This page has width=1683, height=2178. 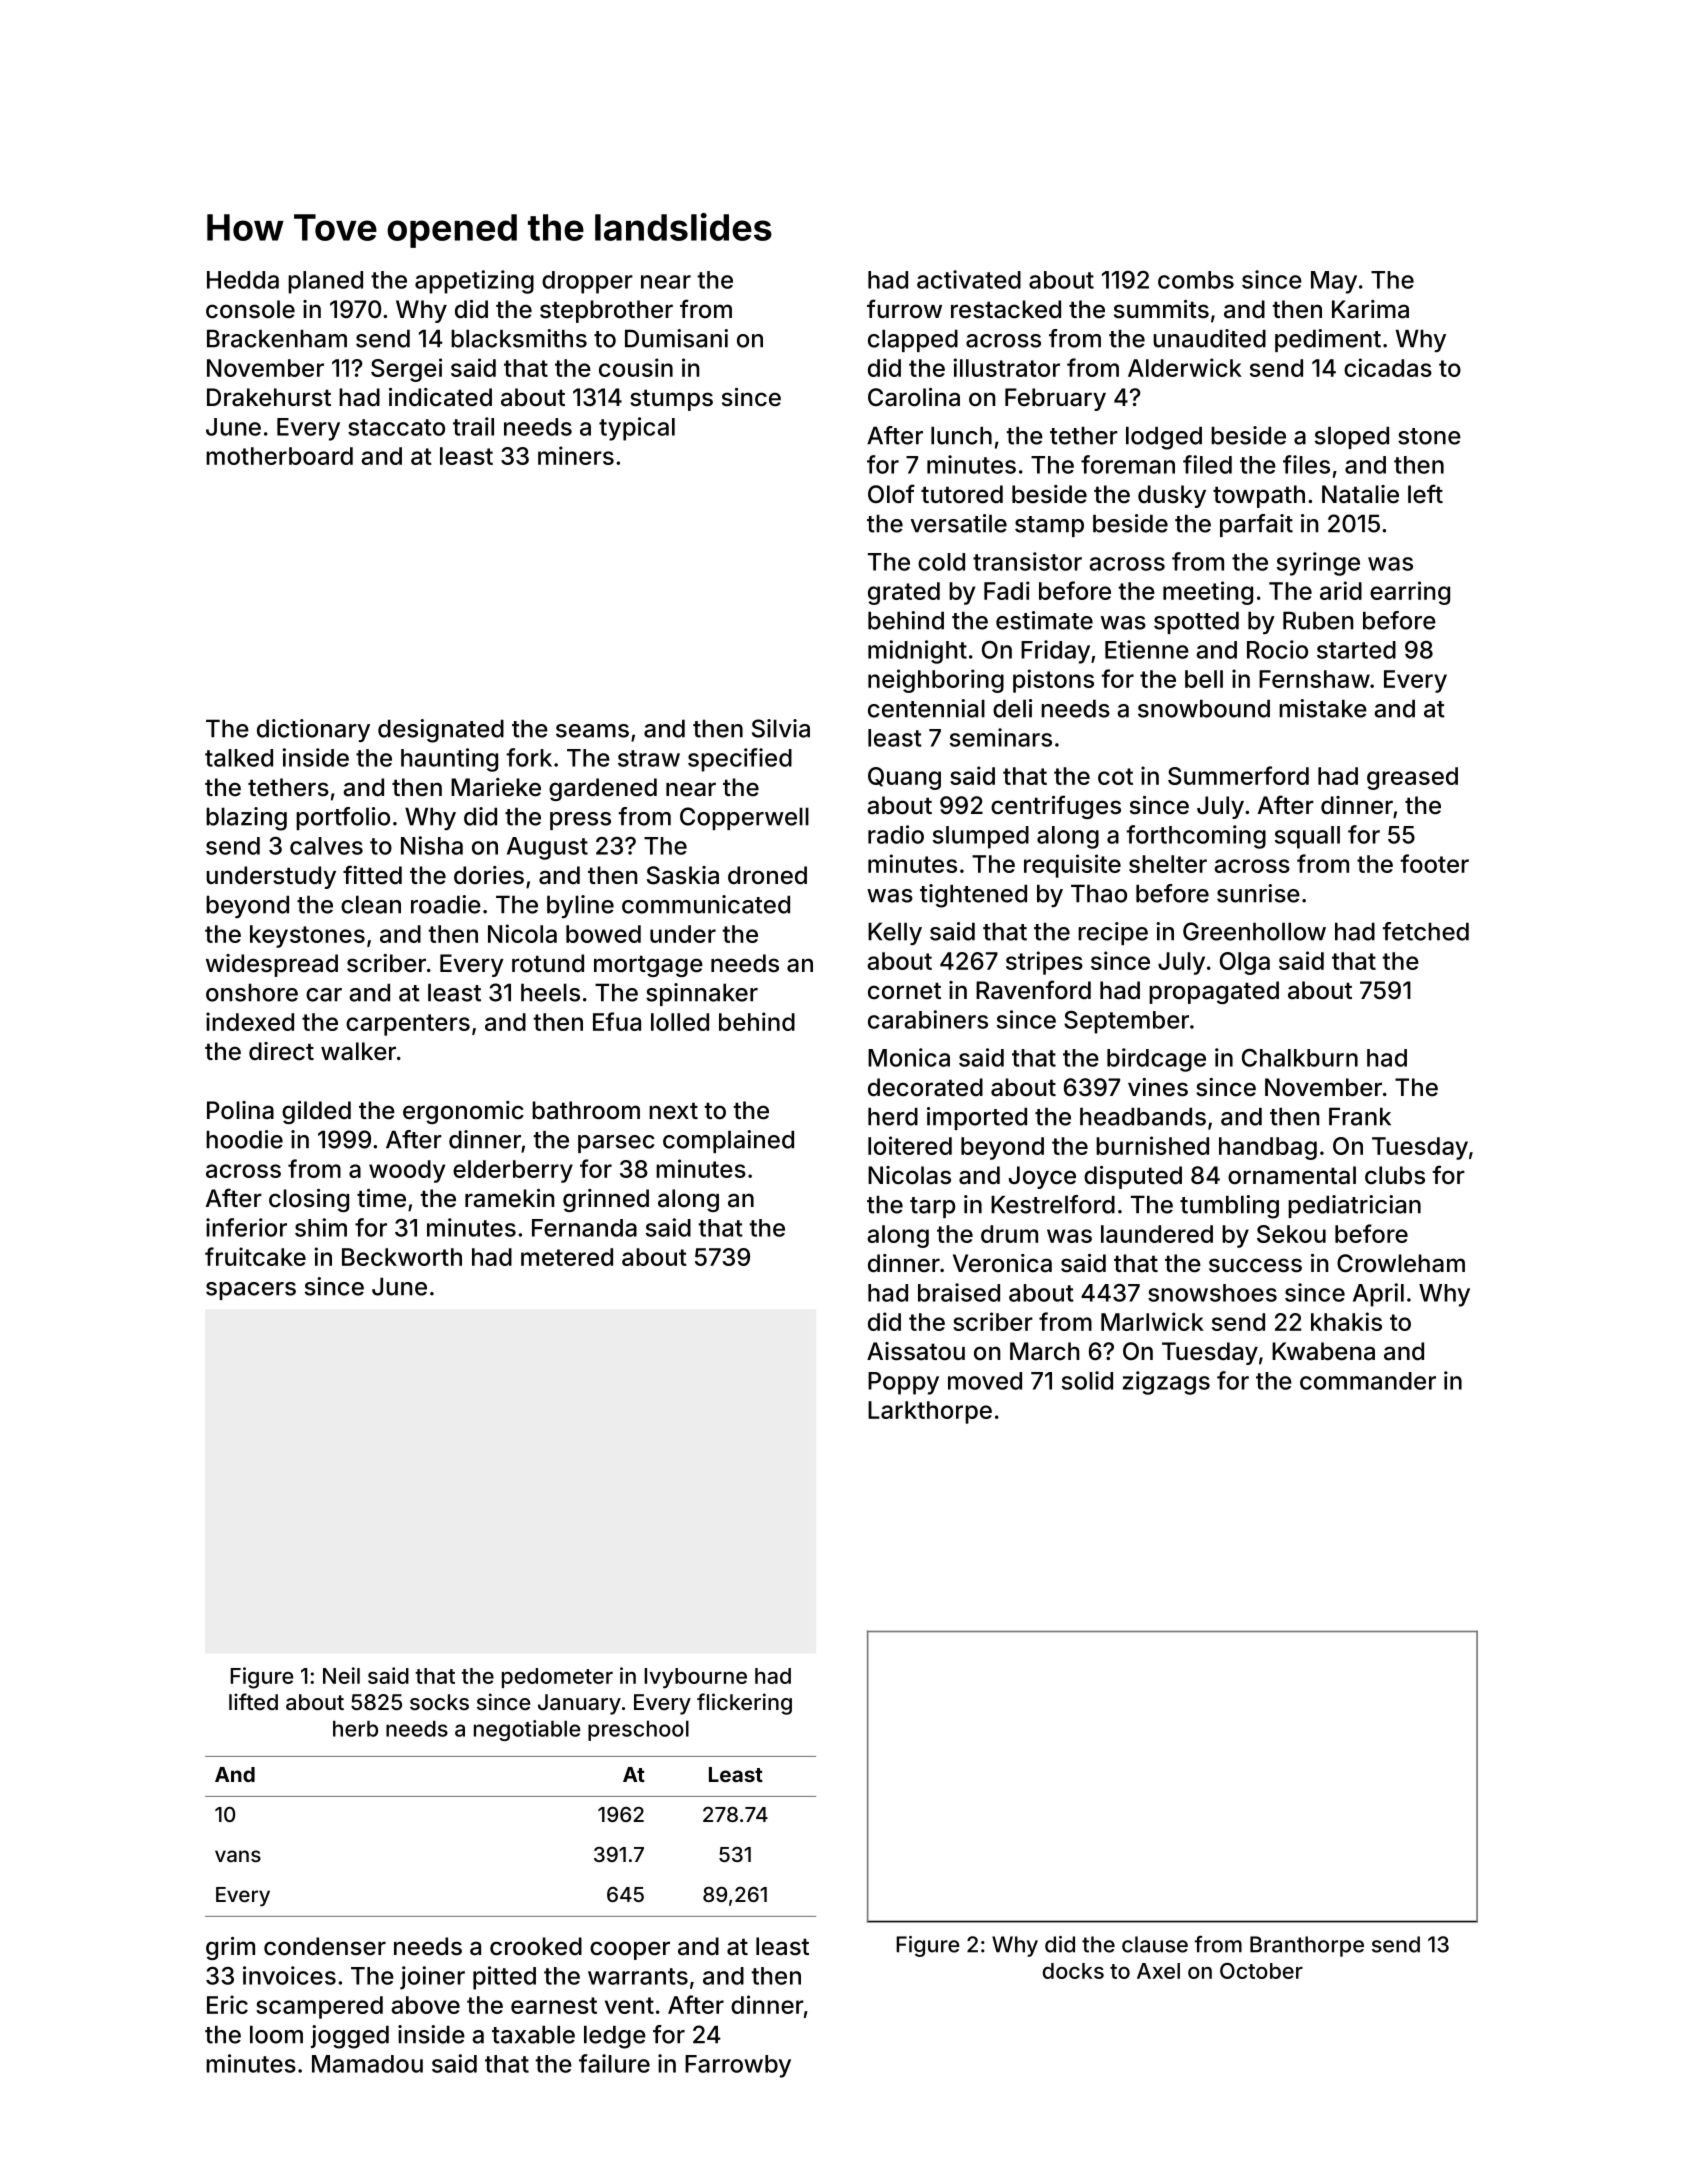 I want to click on Farrowby, so click(x=738, y=2066).
